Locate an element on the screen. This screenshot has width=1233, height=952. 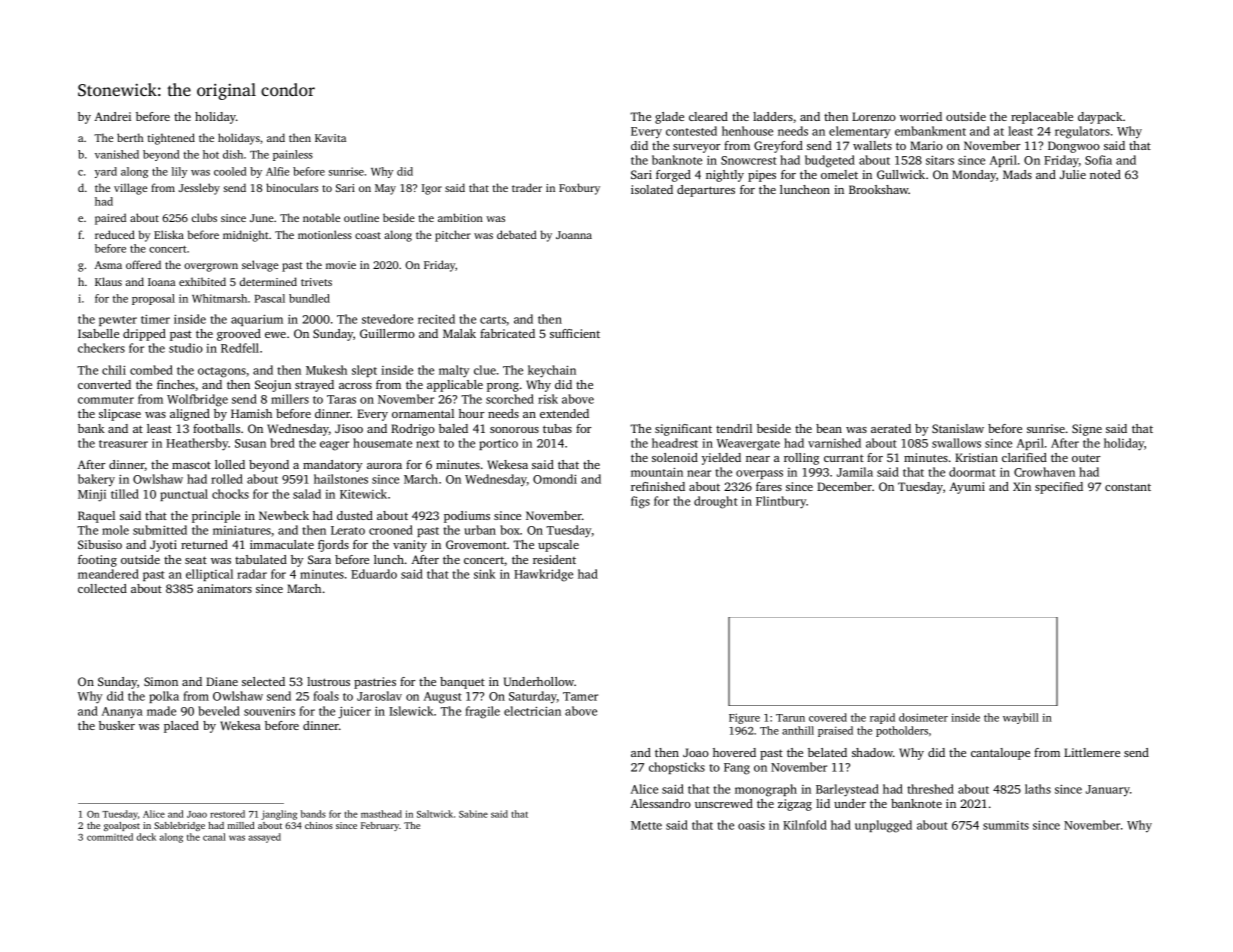
painless is located at coordinates (293, 155).
